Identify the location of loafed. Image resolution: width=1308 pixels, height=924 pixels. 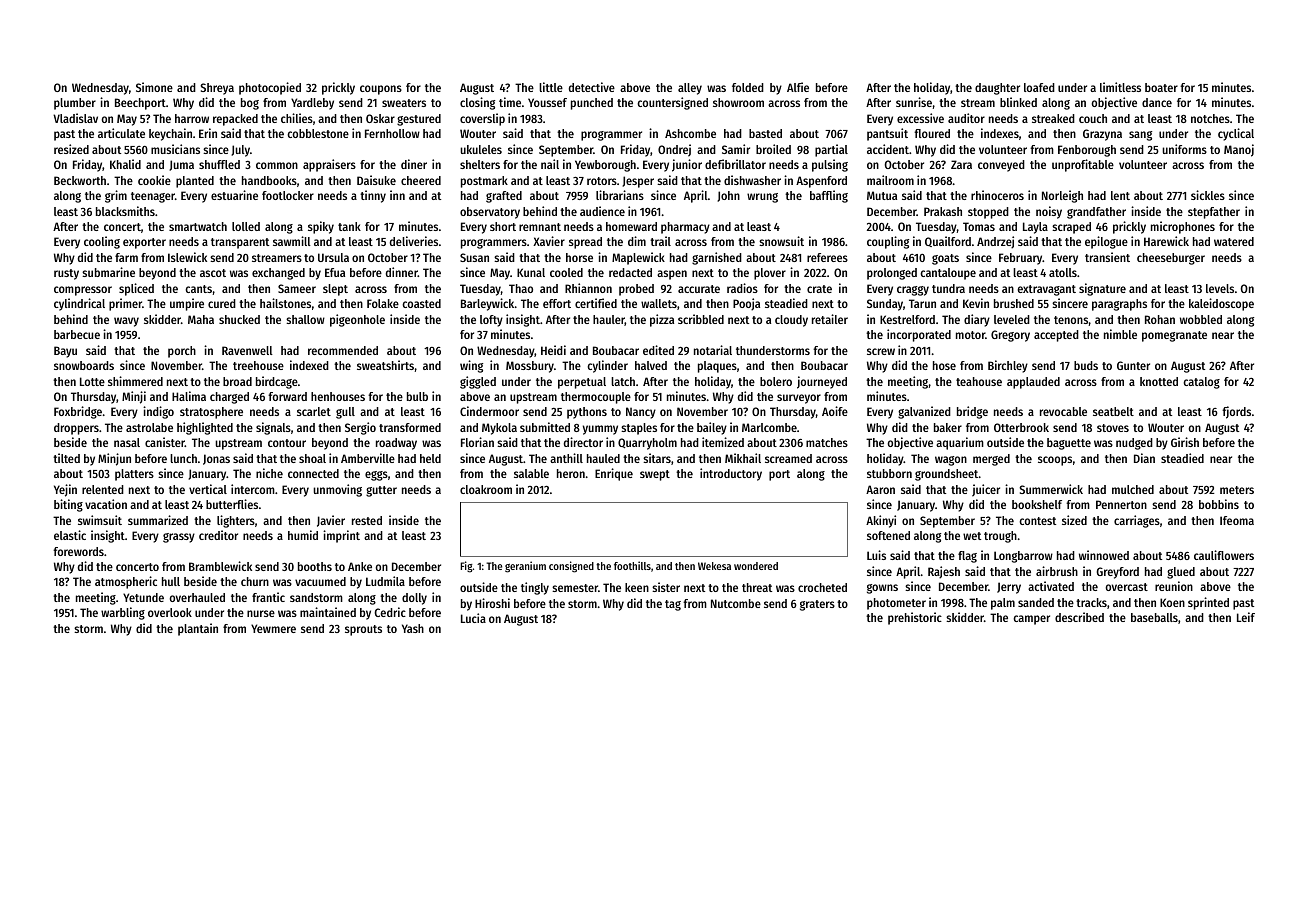
(1039, 87).
